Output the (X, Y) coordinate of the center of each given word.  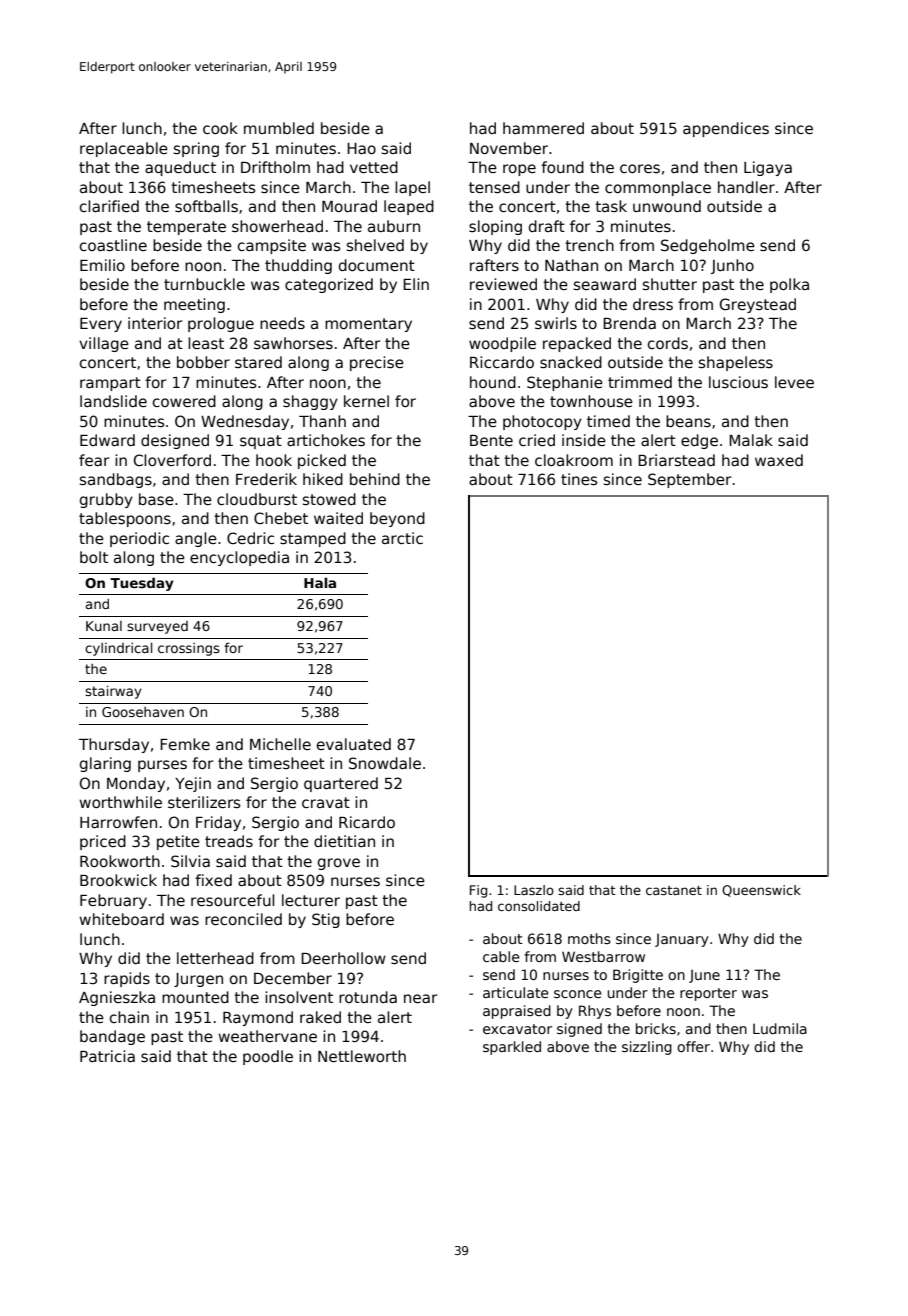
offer (693, 1046)
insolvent (299, 997)
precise (377, 363)
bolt (94, 557)
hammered (543, 128)
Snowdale (385, 763)
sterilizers (204, 802)
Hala (320, 582)
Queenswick (761, 891)
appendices (726, 129)
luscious (738, 382)
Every (101, 325)
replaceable (124, 149)
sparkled (512, 1048)
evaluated (354, 744)
